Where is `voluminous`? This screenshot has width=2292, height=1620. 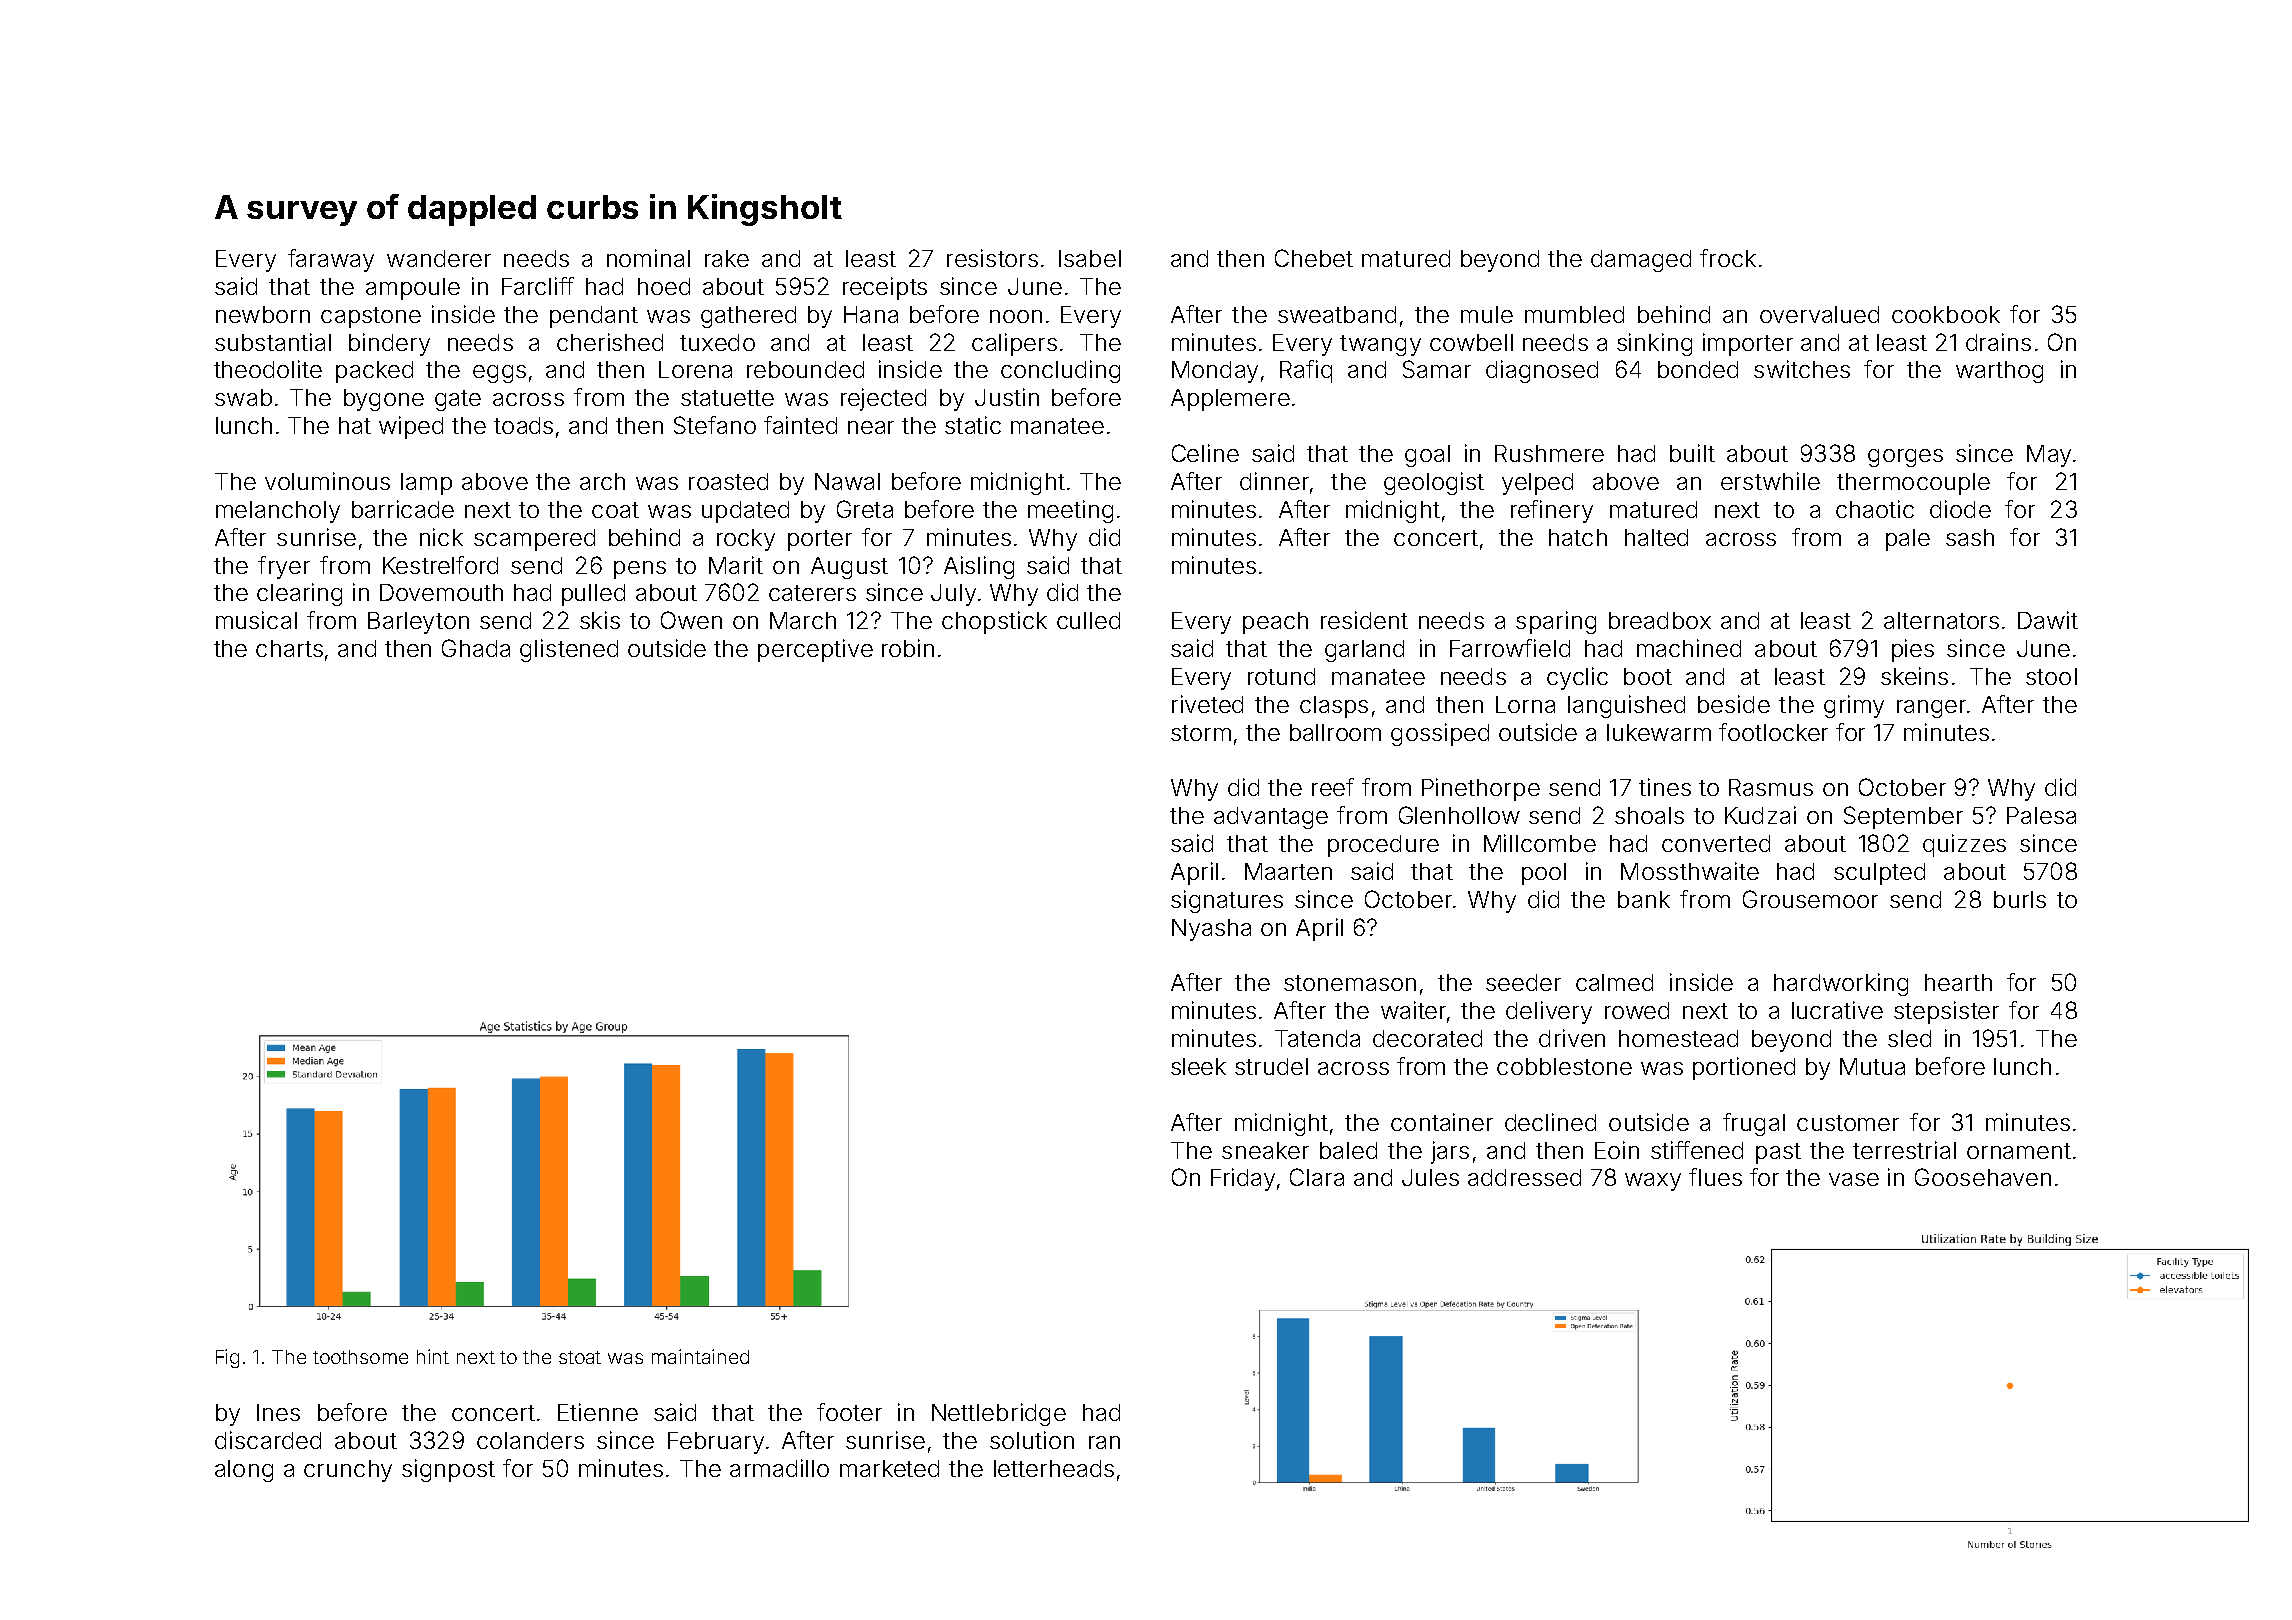
voluminous is located at coordinates (327, 481).
